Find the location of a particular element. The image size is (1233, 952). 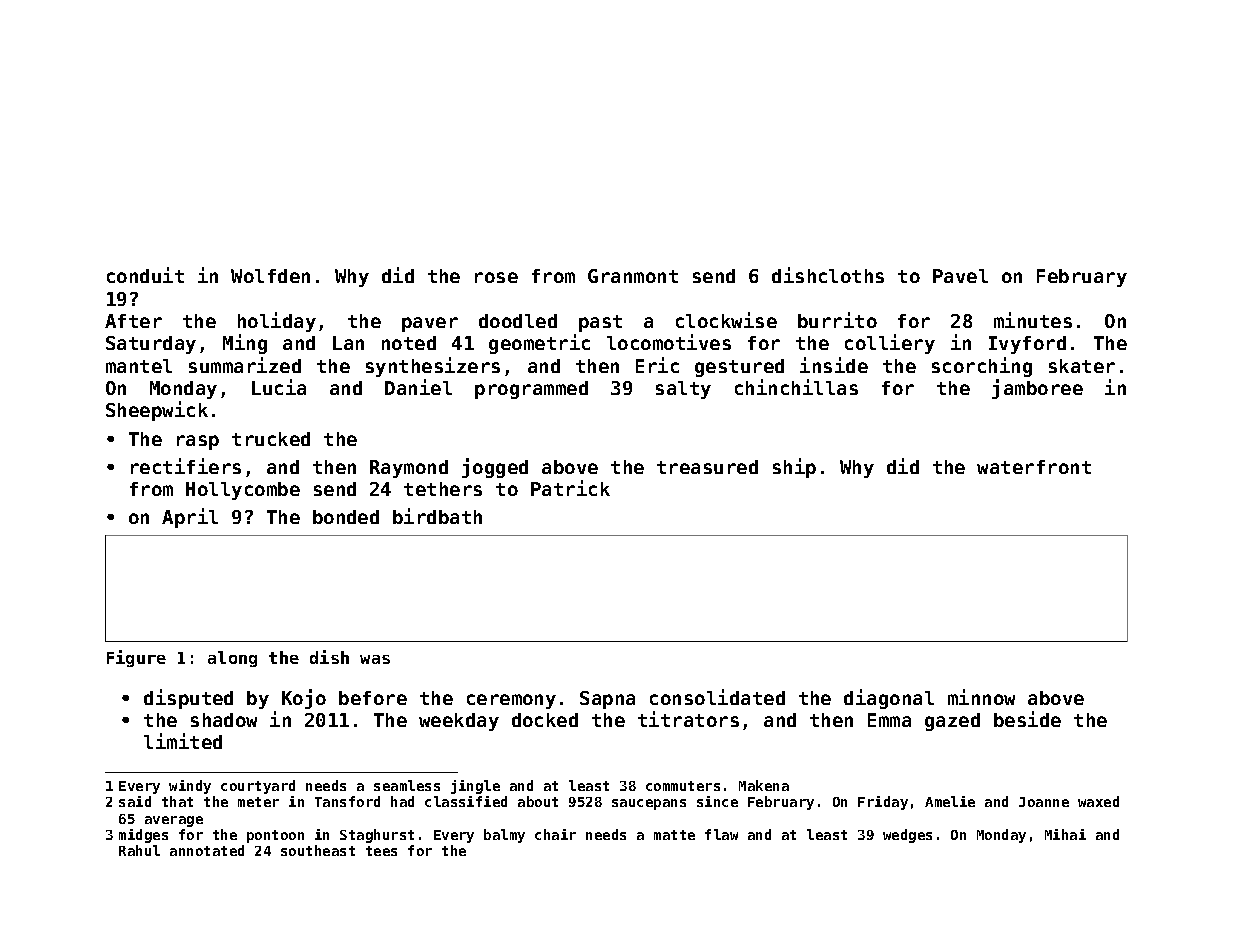

treasured is located at coordinates (707, 467).
